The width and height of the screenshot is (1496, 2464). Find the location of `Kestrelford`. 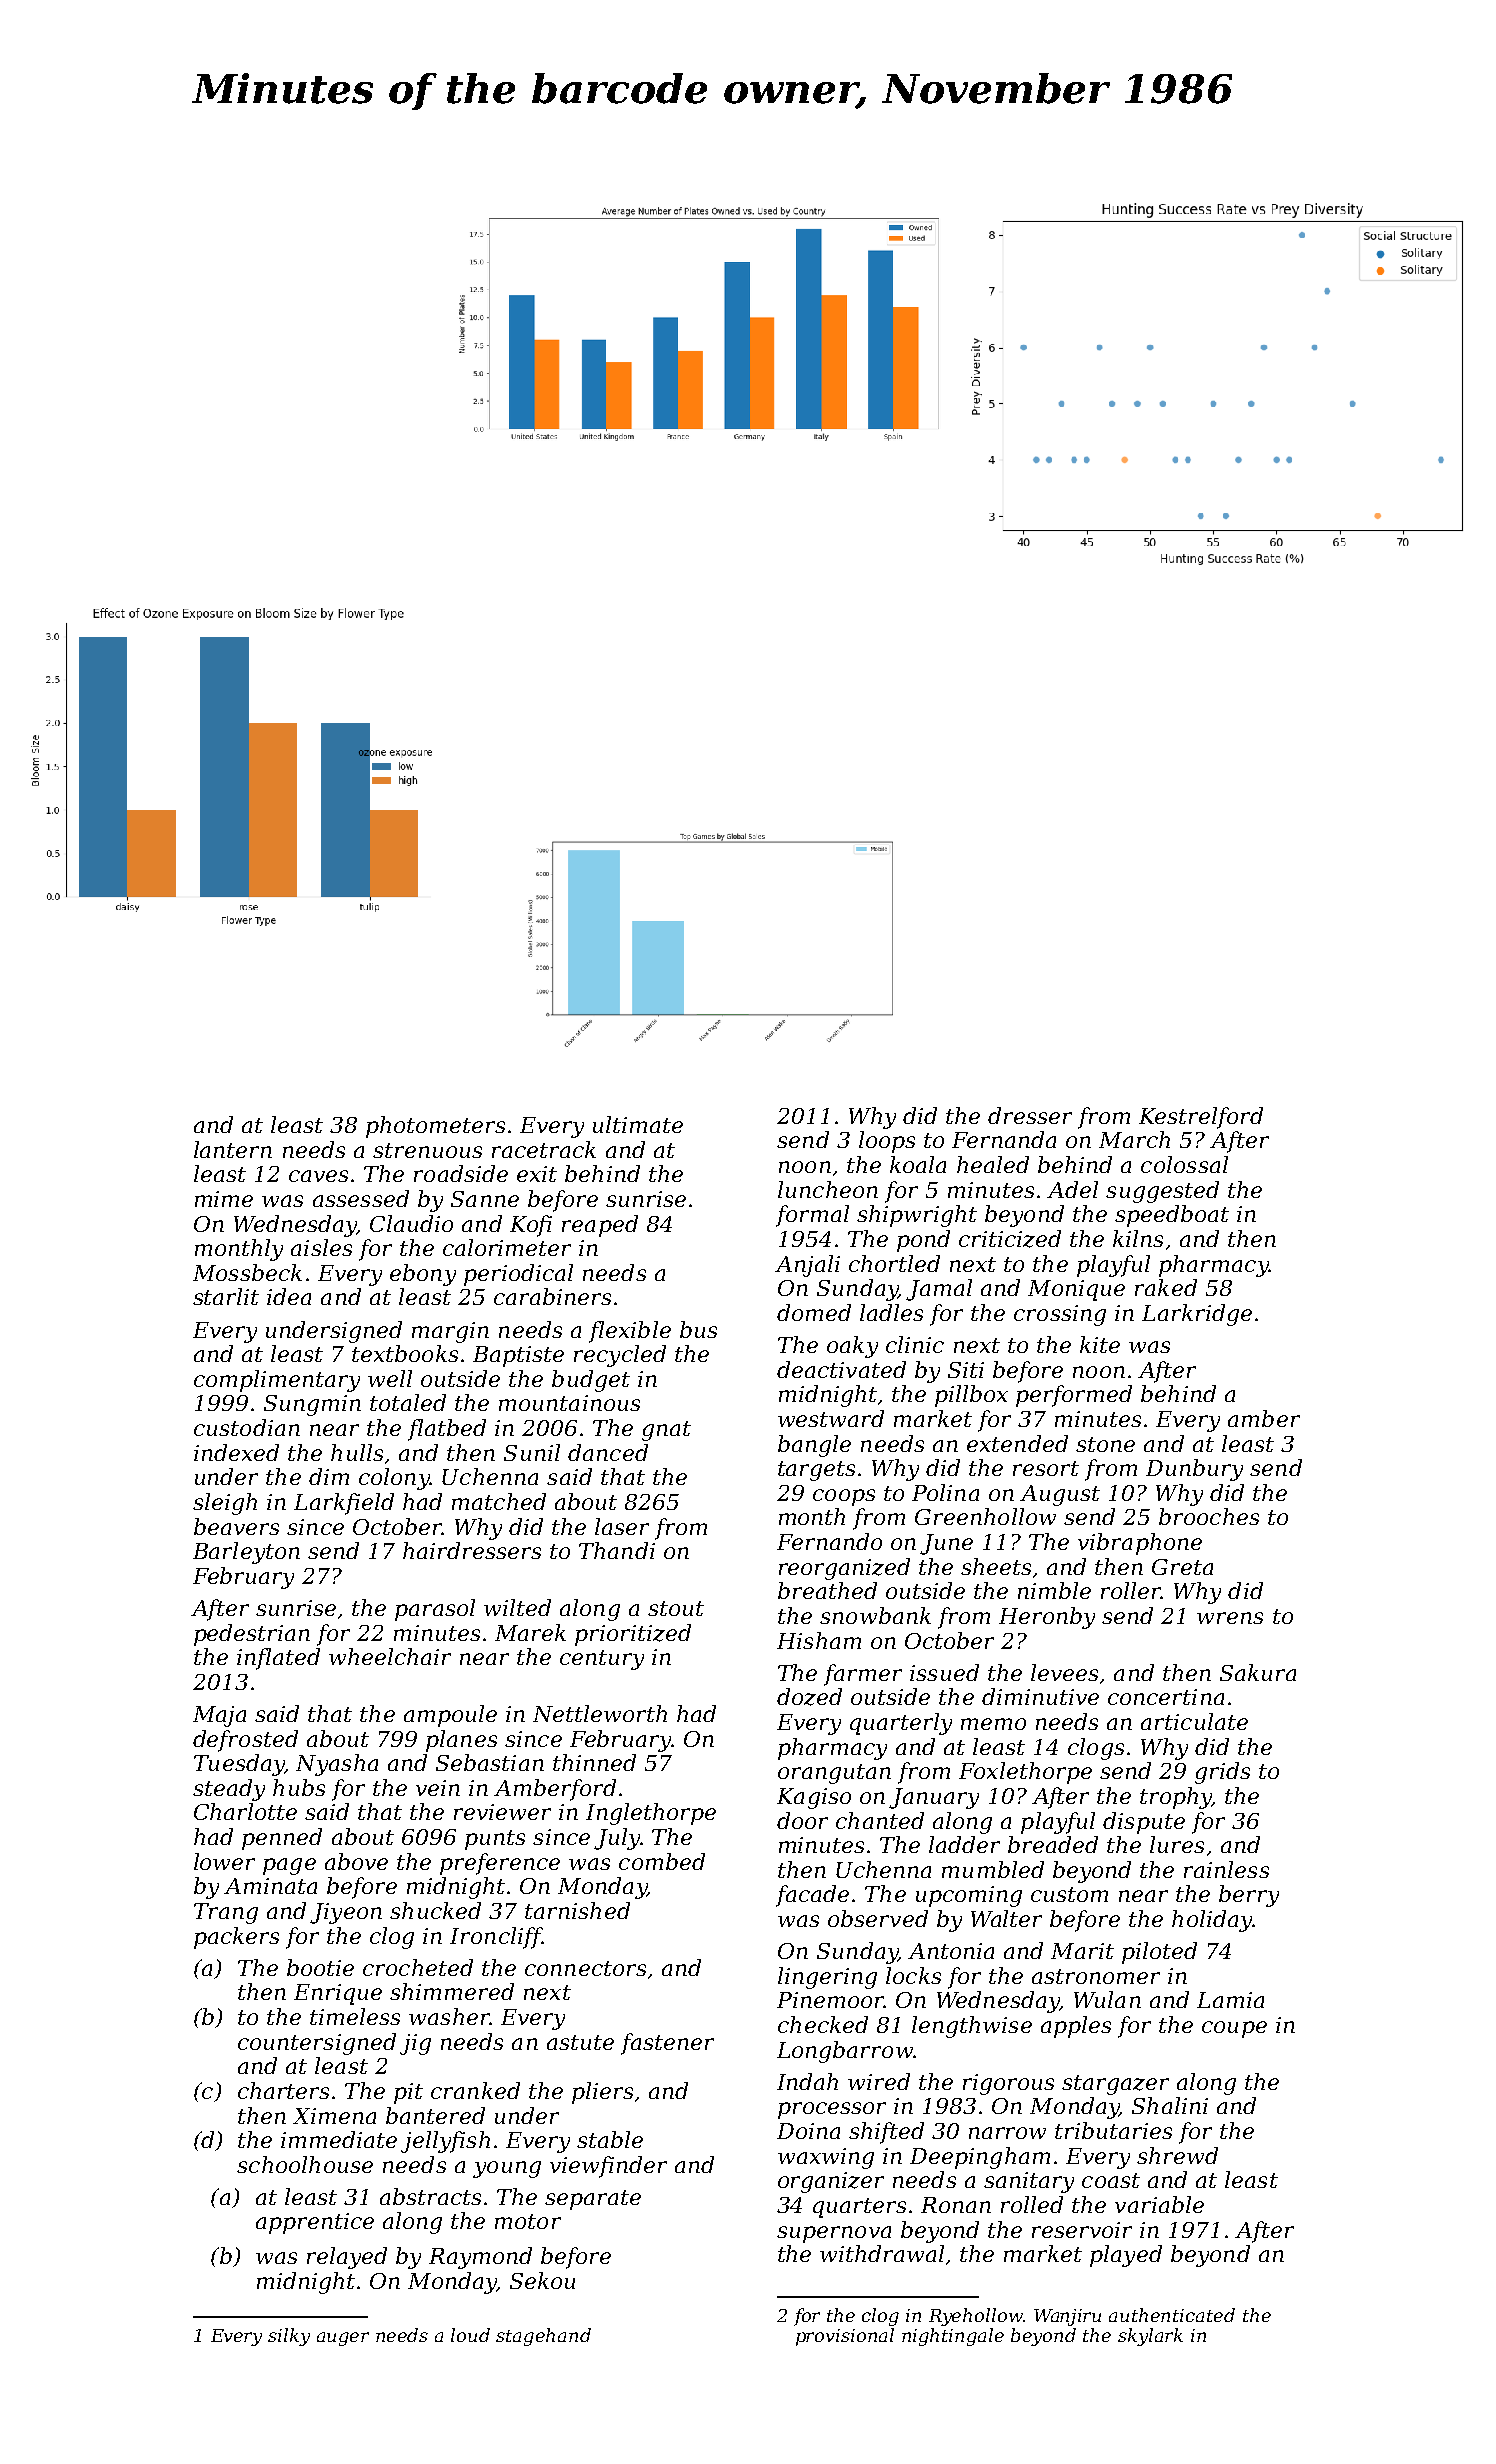

Kestrelford is located at coordinates (1201, 1118).
